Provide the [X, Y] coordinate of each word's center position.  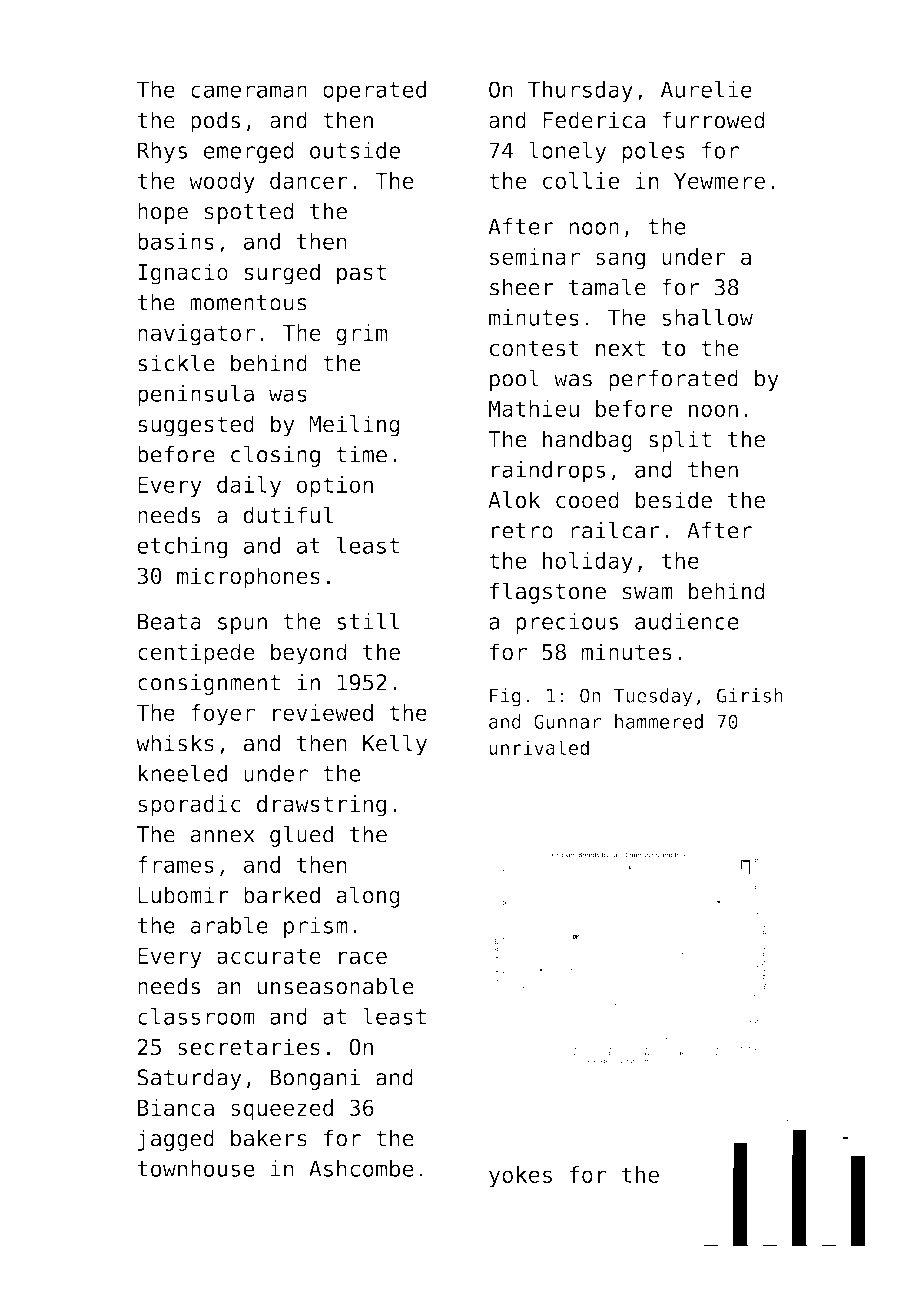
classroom [196, 1016]
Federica [594, 120]
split [680, 441]
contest [534, 348]
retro [522, 531]
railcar [615, 530]
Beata [169, 621]
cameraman [249, 91]
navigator [196, 335]
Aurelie [706, 89]
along [368, 897]
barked [282, 895]
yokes [520, 1177]
